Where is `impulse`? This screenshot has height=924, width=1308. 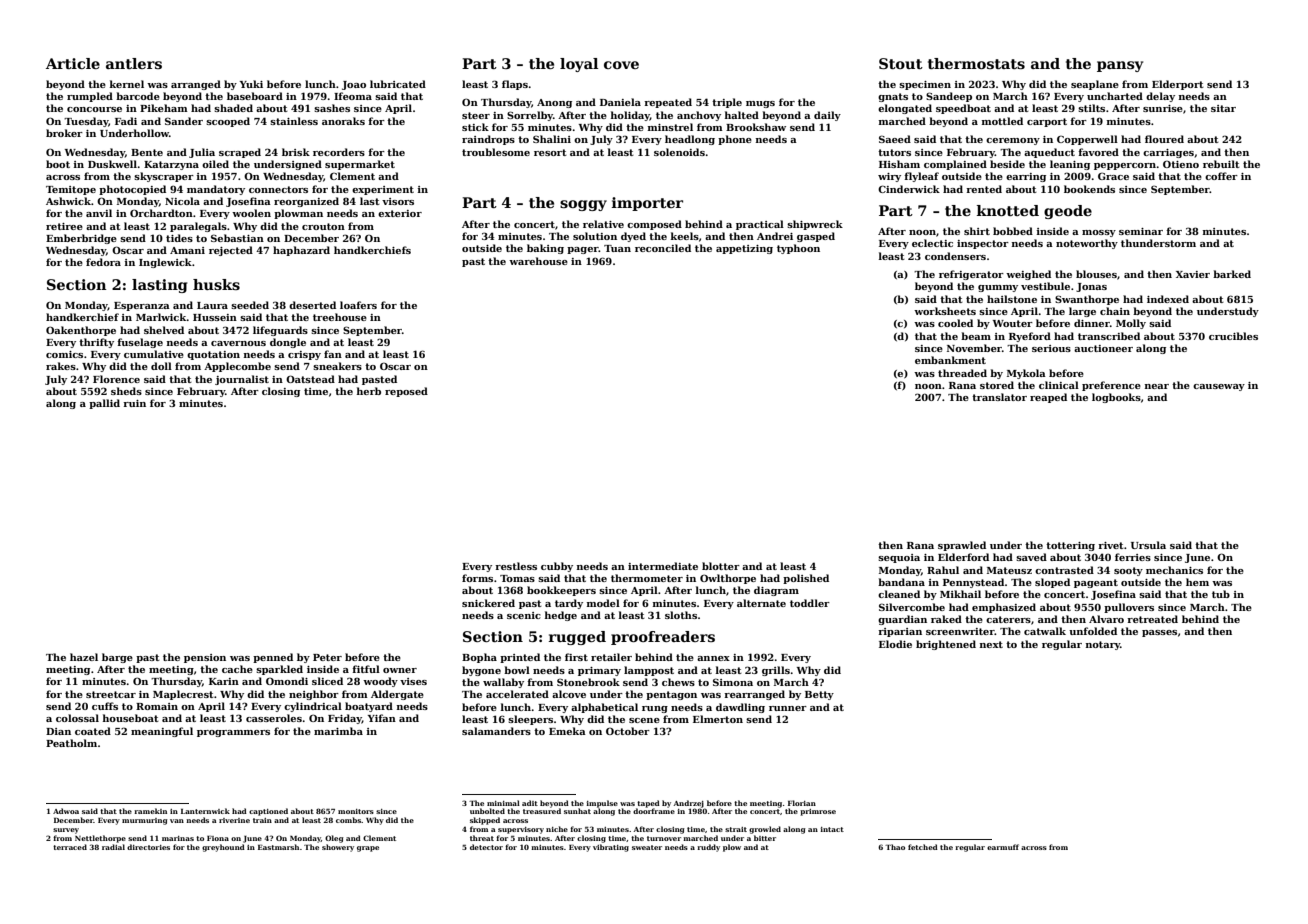 impulse is located at coordinates (602, 804).
